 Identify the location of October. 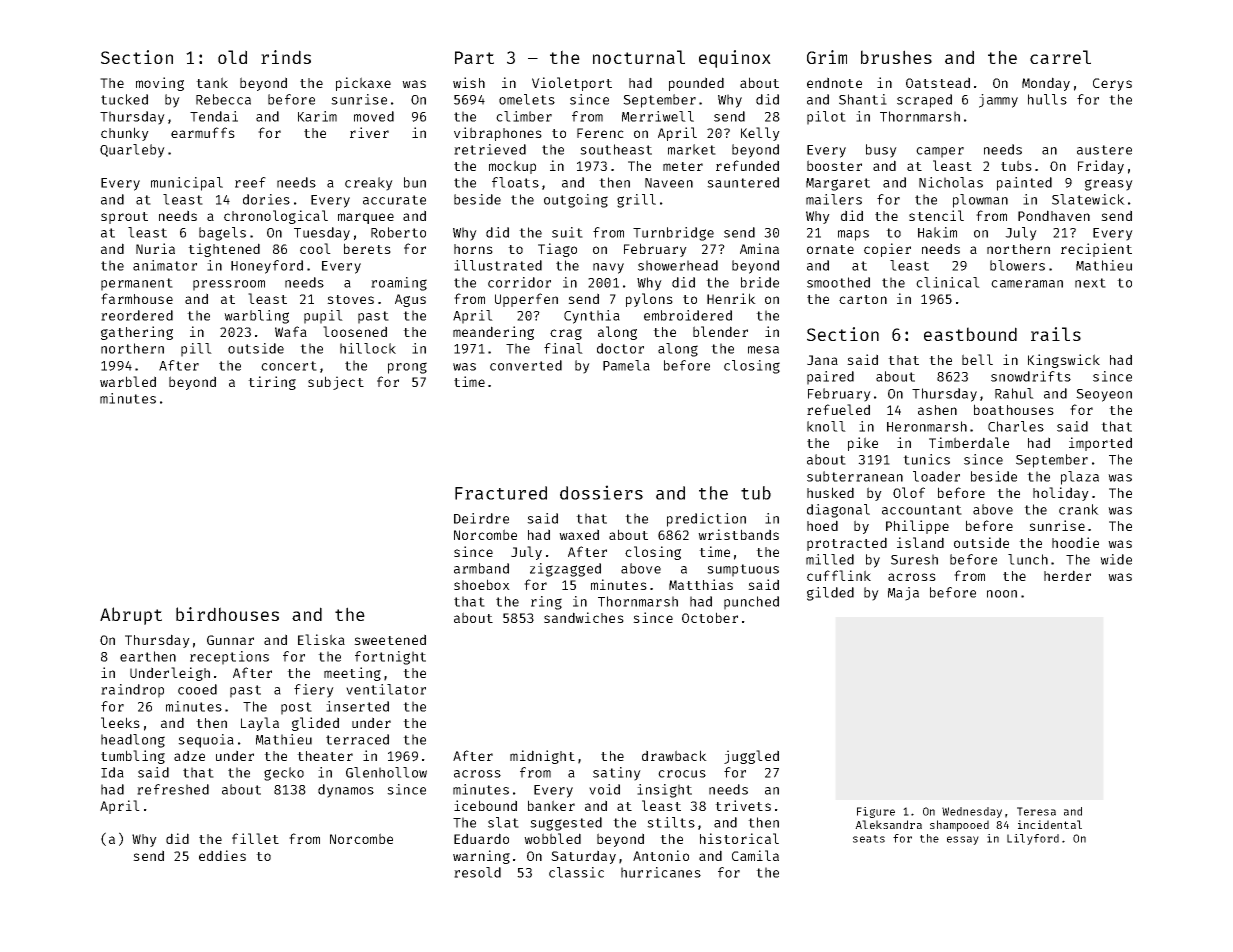
(710, 617).
